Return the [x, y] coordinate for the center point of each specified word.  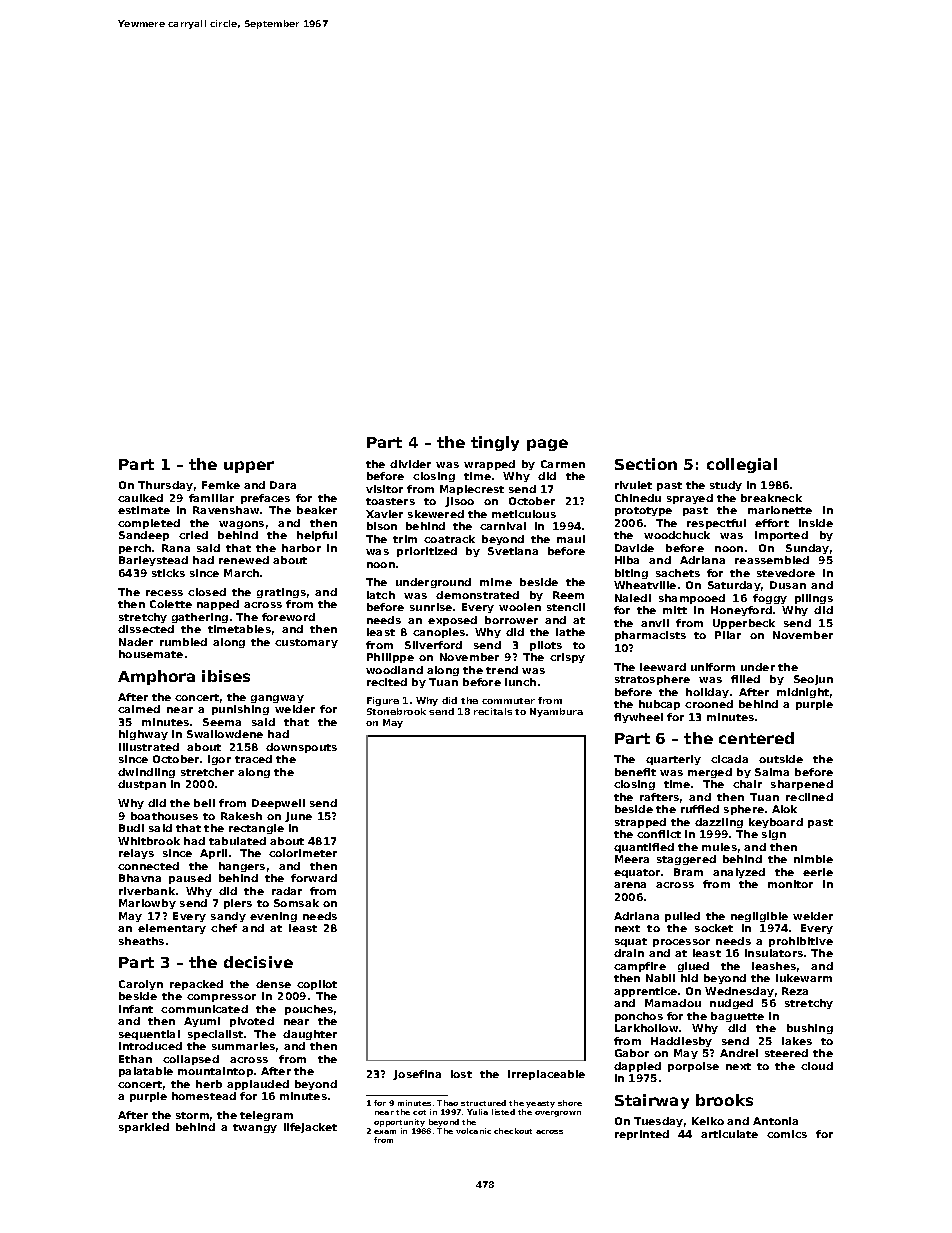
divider [410, 464]
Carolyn [141, 985]
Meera [632, 859]
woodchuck [677, 535]
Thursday [165, 486]
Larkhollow [646, 1028]
